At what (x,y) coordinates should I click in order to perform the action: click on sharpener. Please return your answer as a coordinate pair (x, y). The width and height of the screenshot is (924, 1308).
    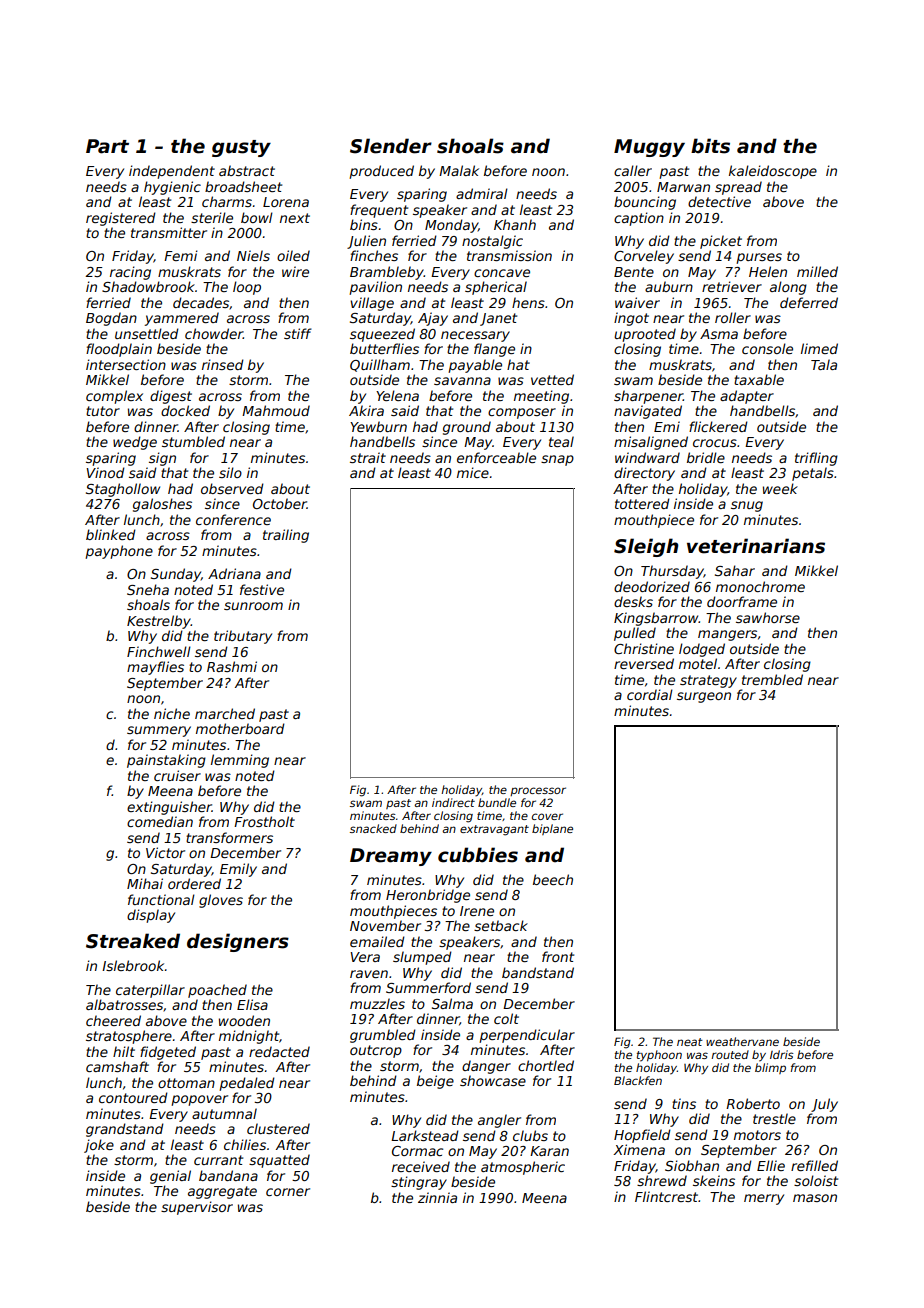
    Looking at the image, I should click on (648, 397).
